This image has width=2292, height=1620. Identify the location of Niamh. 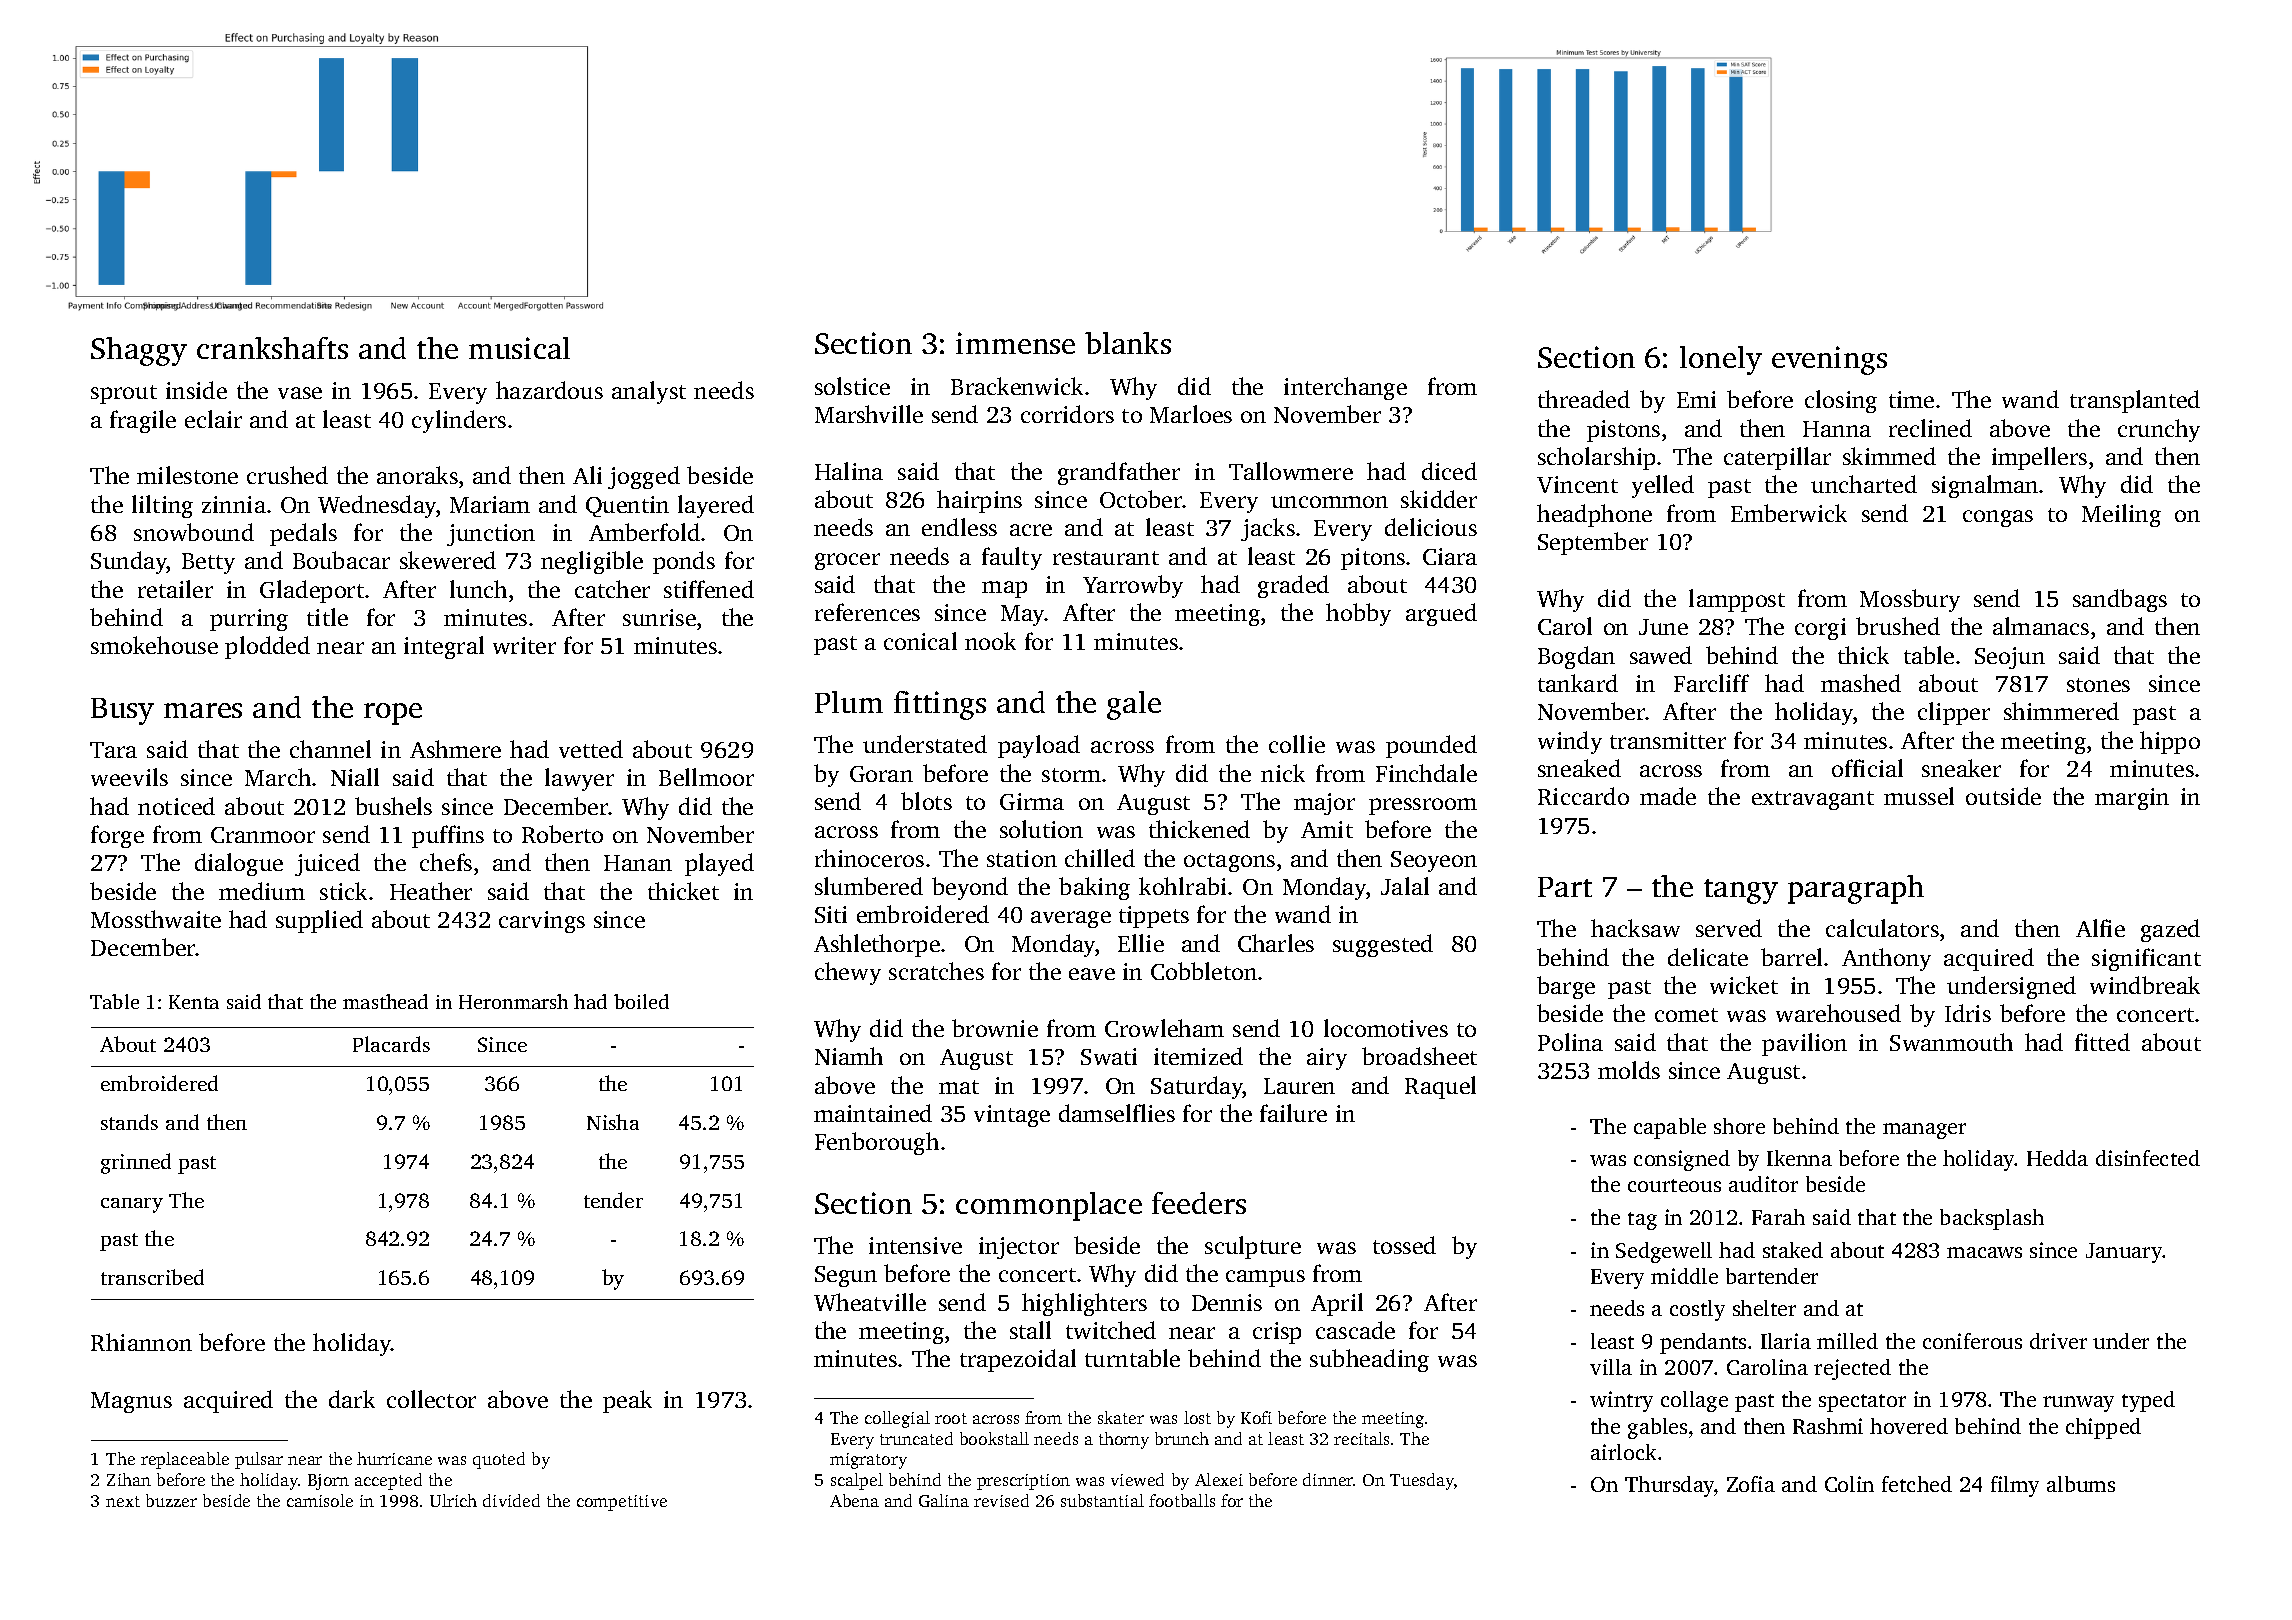
(849, 1056).
